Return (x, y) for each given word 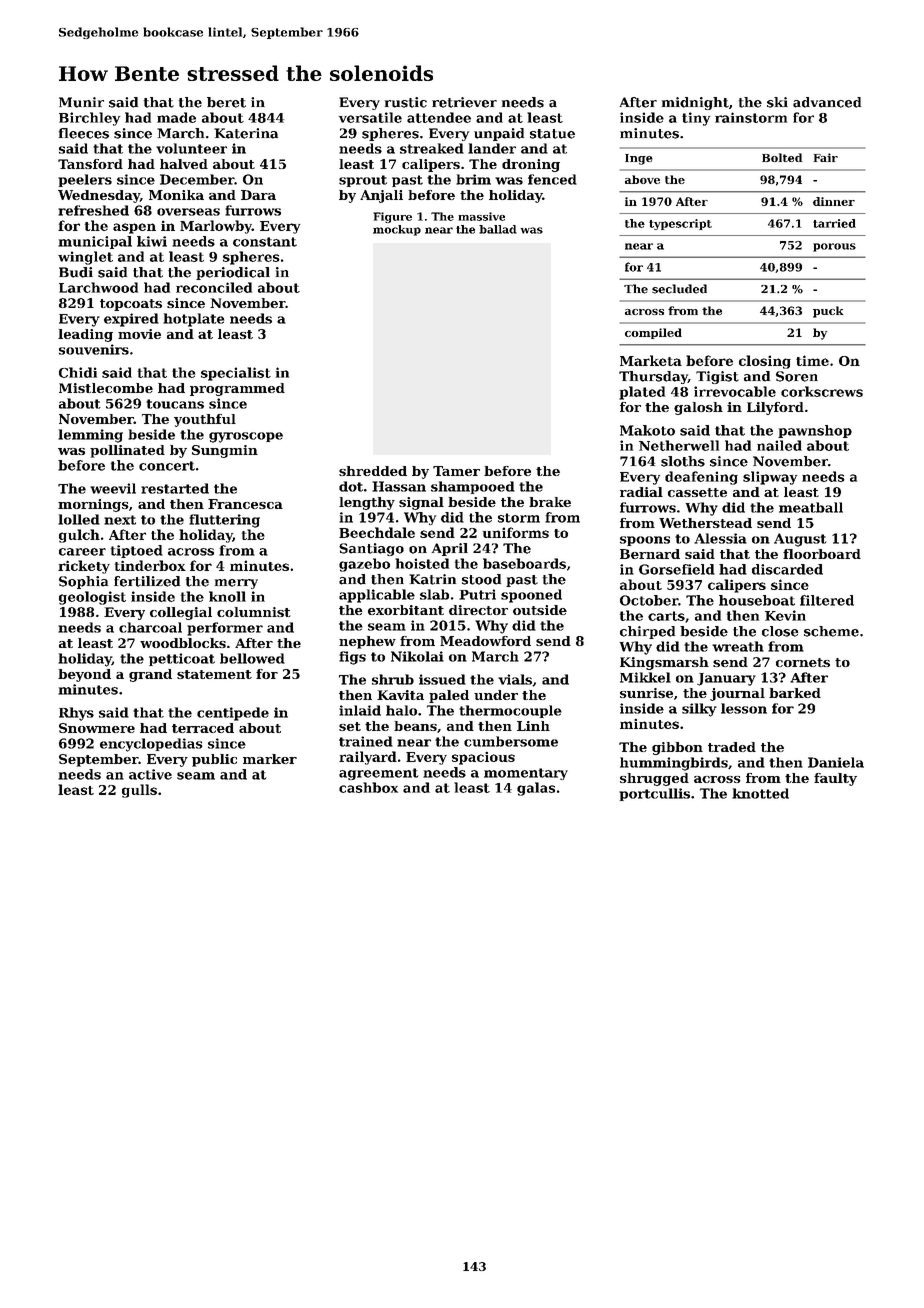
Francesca (245, 504)
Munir (81, 102)
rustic (406, 102)
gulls (139, 791)
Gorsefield (677, 569)
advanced (827, 102)
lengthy (367, 503)
